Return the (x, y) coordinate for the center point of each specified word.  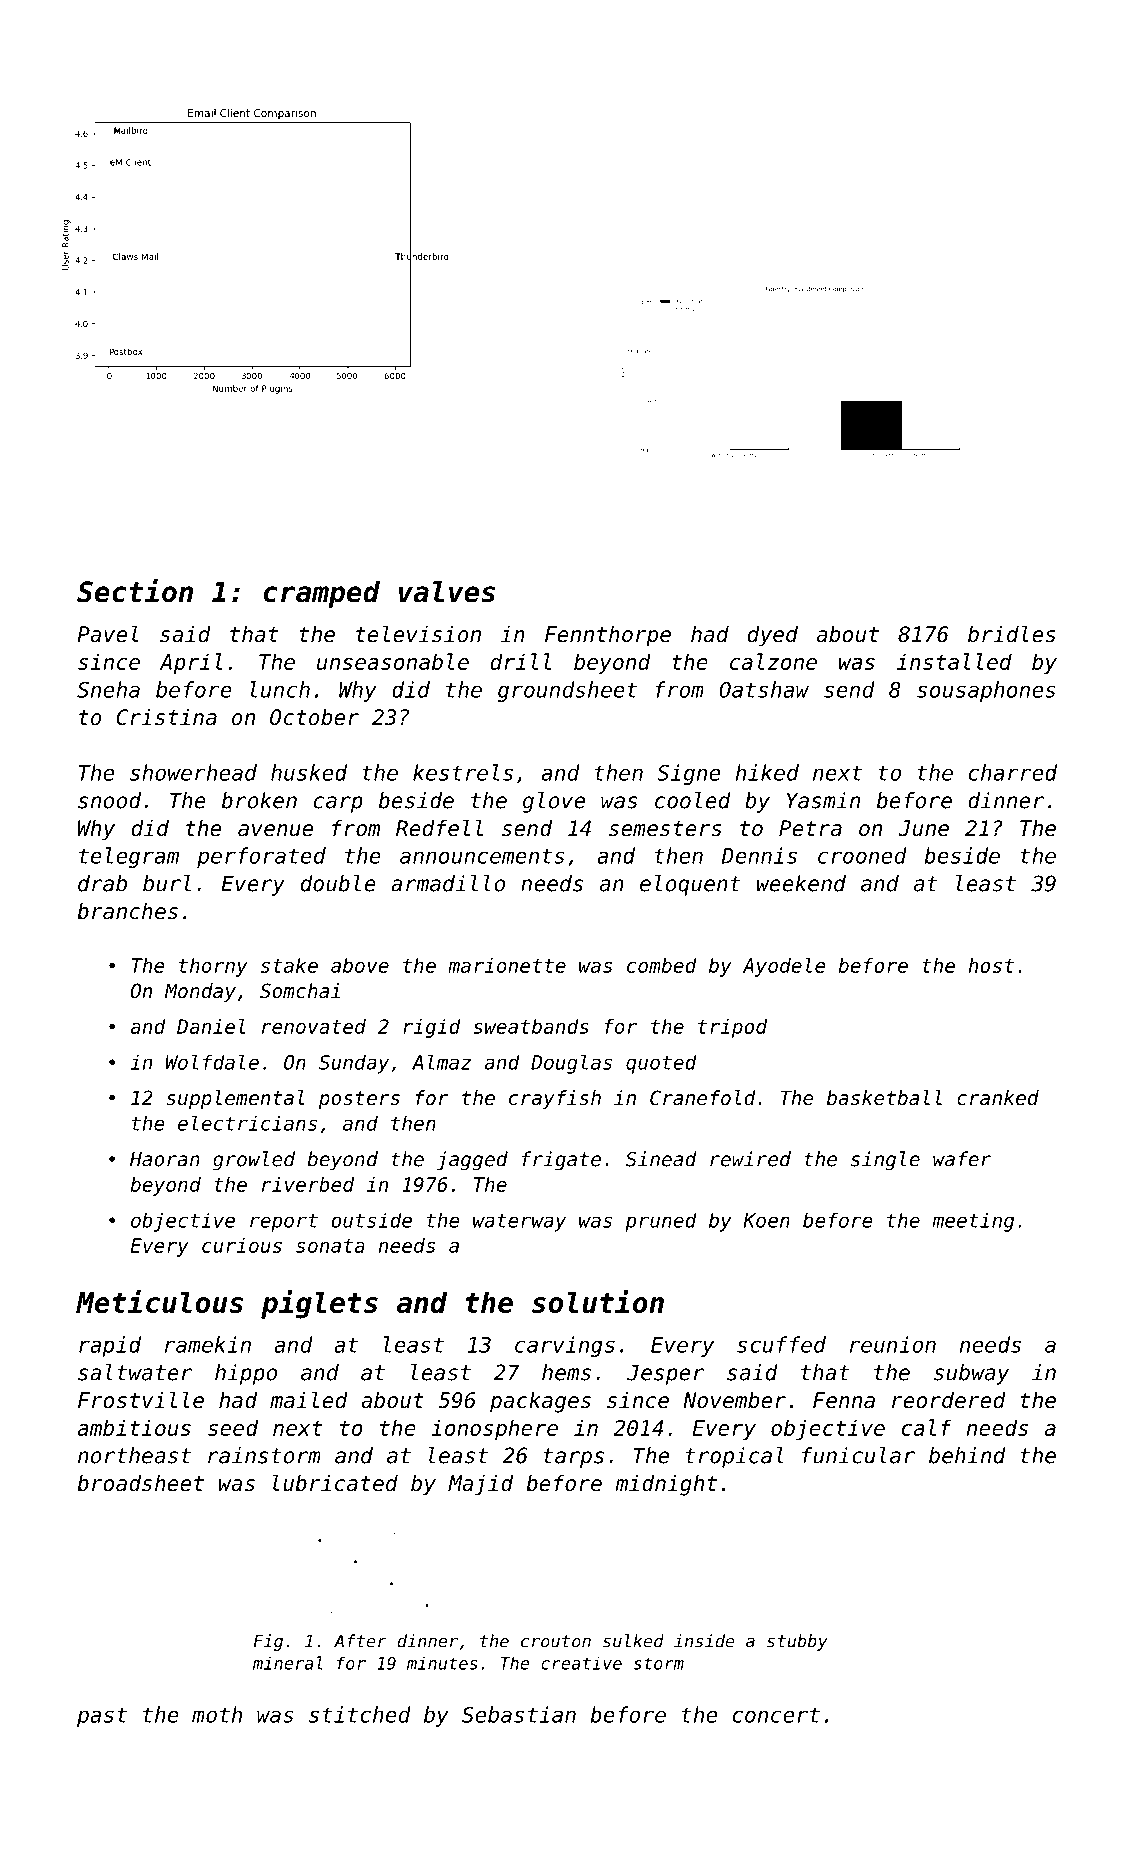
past (102, 1717)
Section (135, 591)
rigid (432, 1028)
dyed (773, 636)
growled (254, 1161)
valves (446, 592)
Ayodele (784, 967)
